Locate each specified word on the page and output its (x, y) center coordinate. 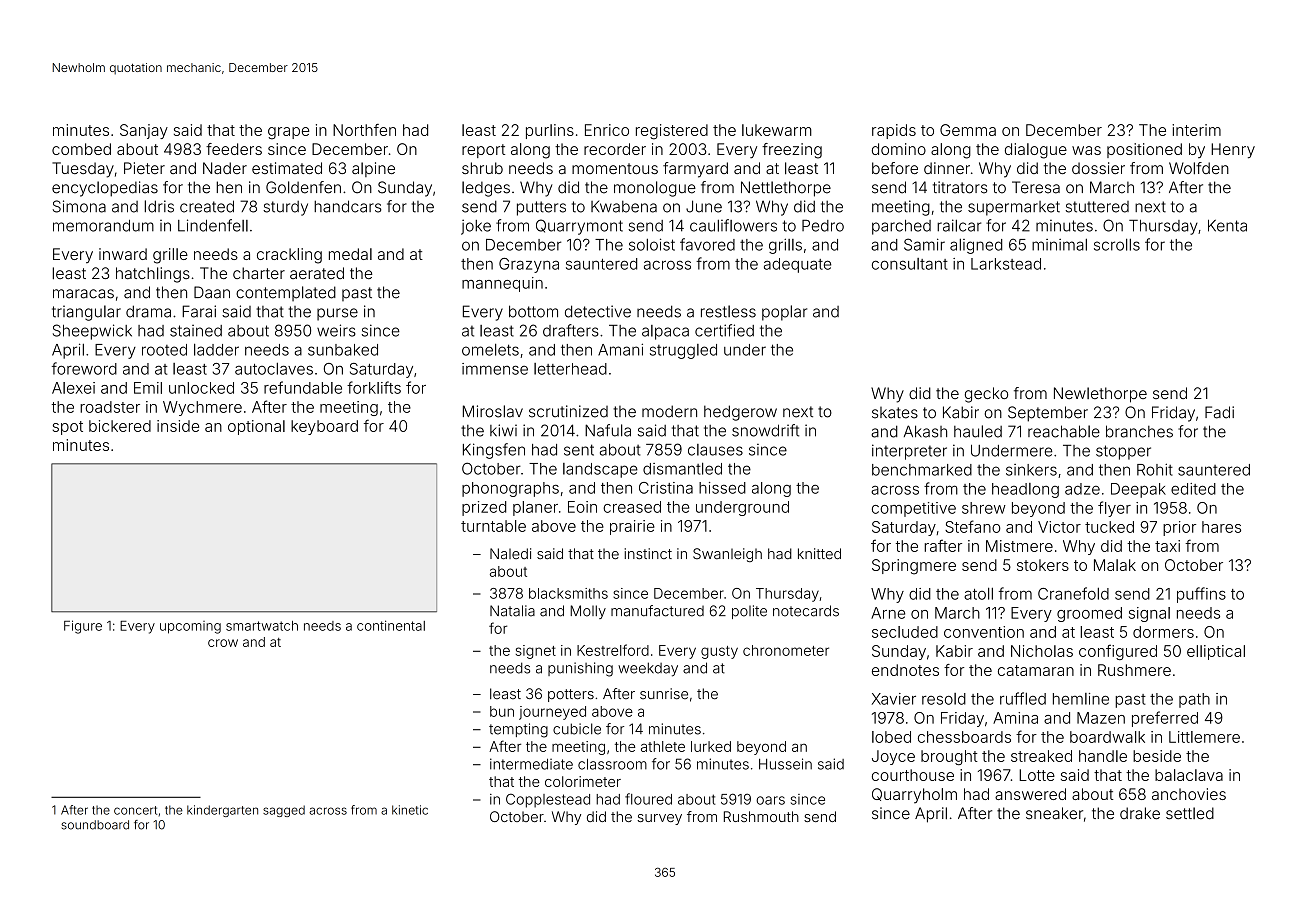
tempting (518, 730)
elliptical (1216, 652)
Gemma (968, 130)
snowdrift (765, 430)
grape (288, 133)
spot (68, 428)
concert (135, 810)
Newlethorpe (1100, 395)
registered (672, 132)
